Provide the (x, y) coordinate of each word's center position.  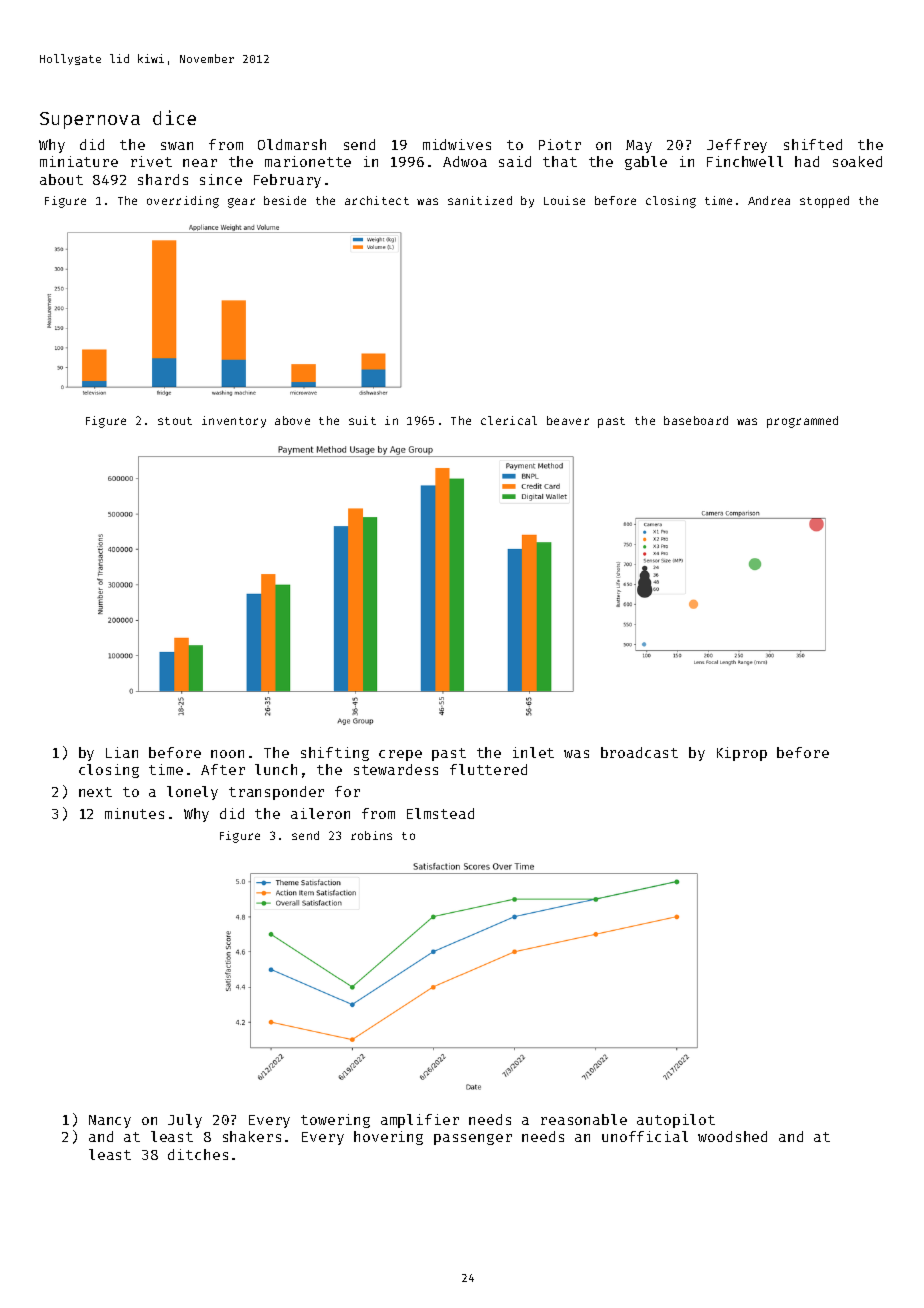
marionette (308, 161)
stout (175, 421)
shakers (252, 1136)
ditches (198, 1154)
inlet (533, 752)
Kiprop (742, 754)
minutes (134, 813)
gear (241, 203)
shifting (335, 754)
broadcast (639, 752)
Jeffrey (737, 146)
